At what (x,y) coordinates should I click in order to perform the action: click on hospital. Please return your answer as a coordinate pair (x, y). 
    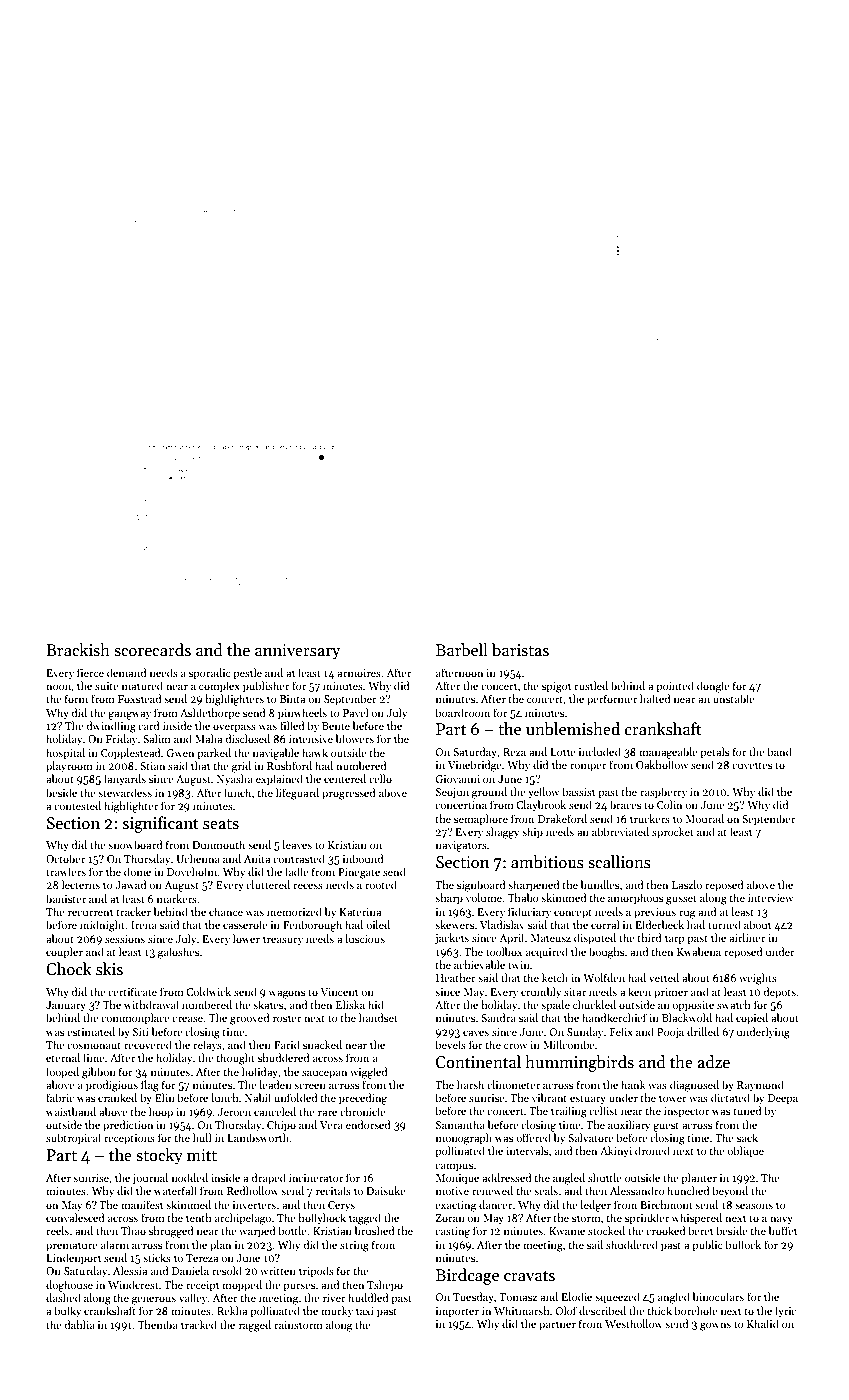
    Looking at the image, I should click on (65, 754).
